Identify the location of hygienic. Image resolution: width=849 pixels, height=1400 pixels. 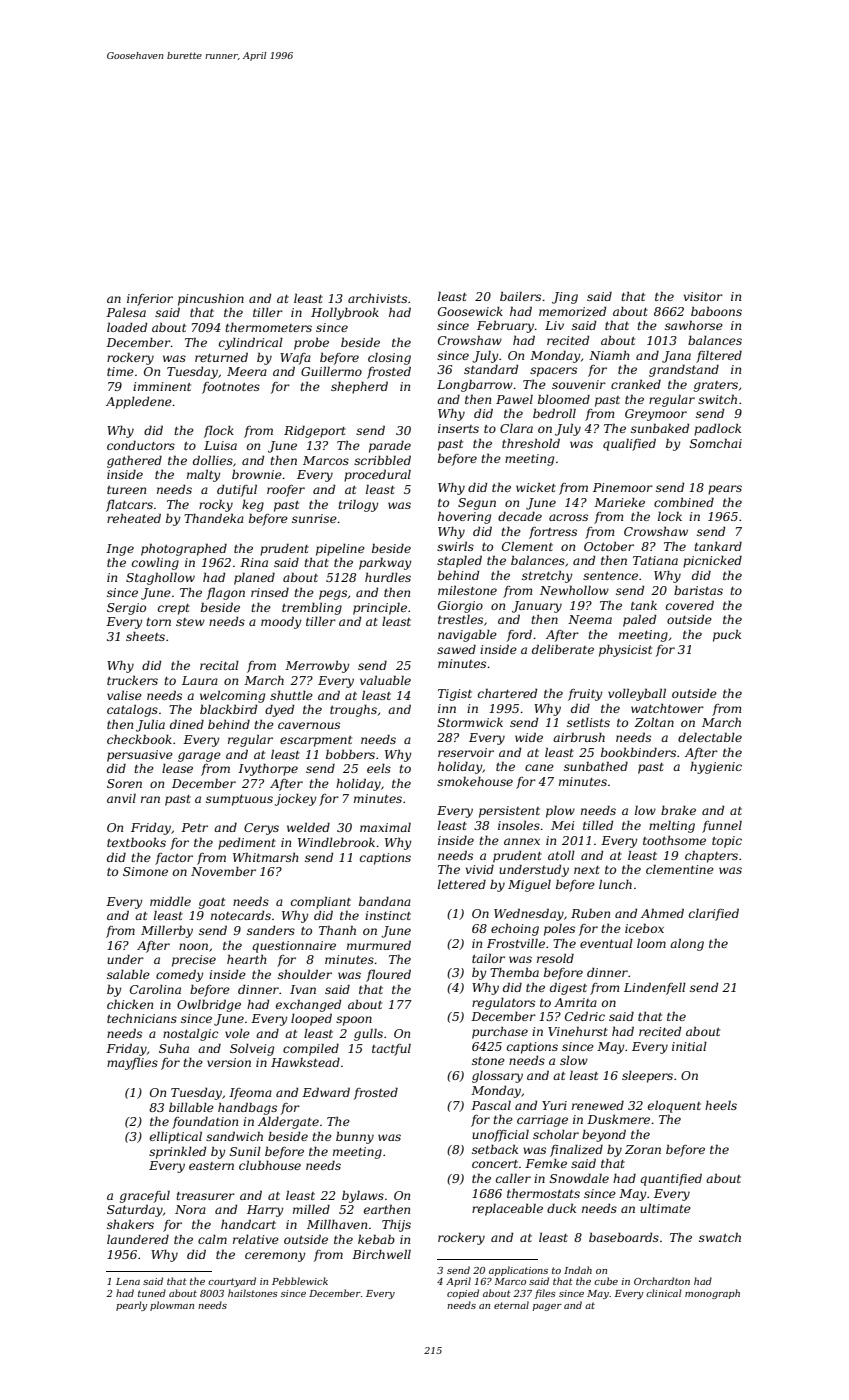
(716, 767).
